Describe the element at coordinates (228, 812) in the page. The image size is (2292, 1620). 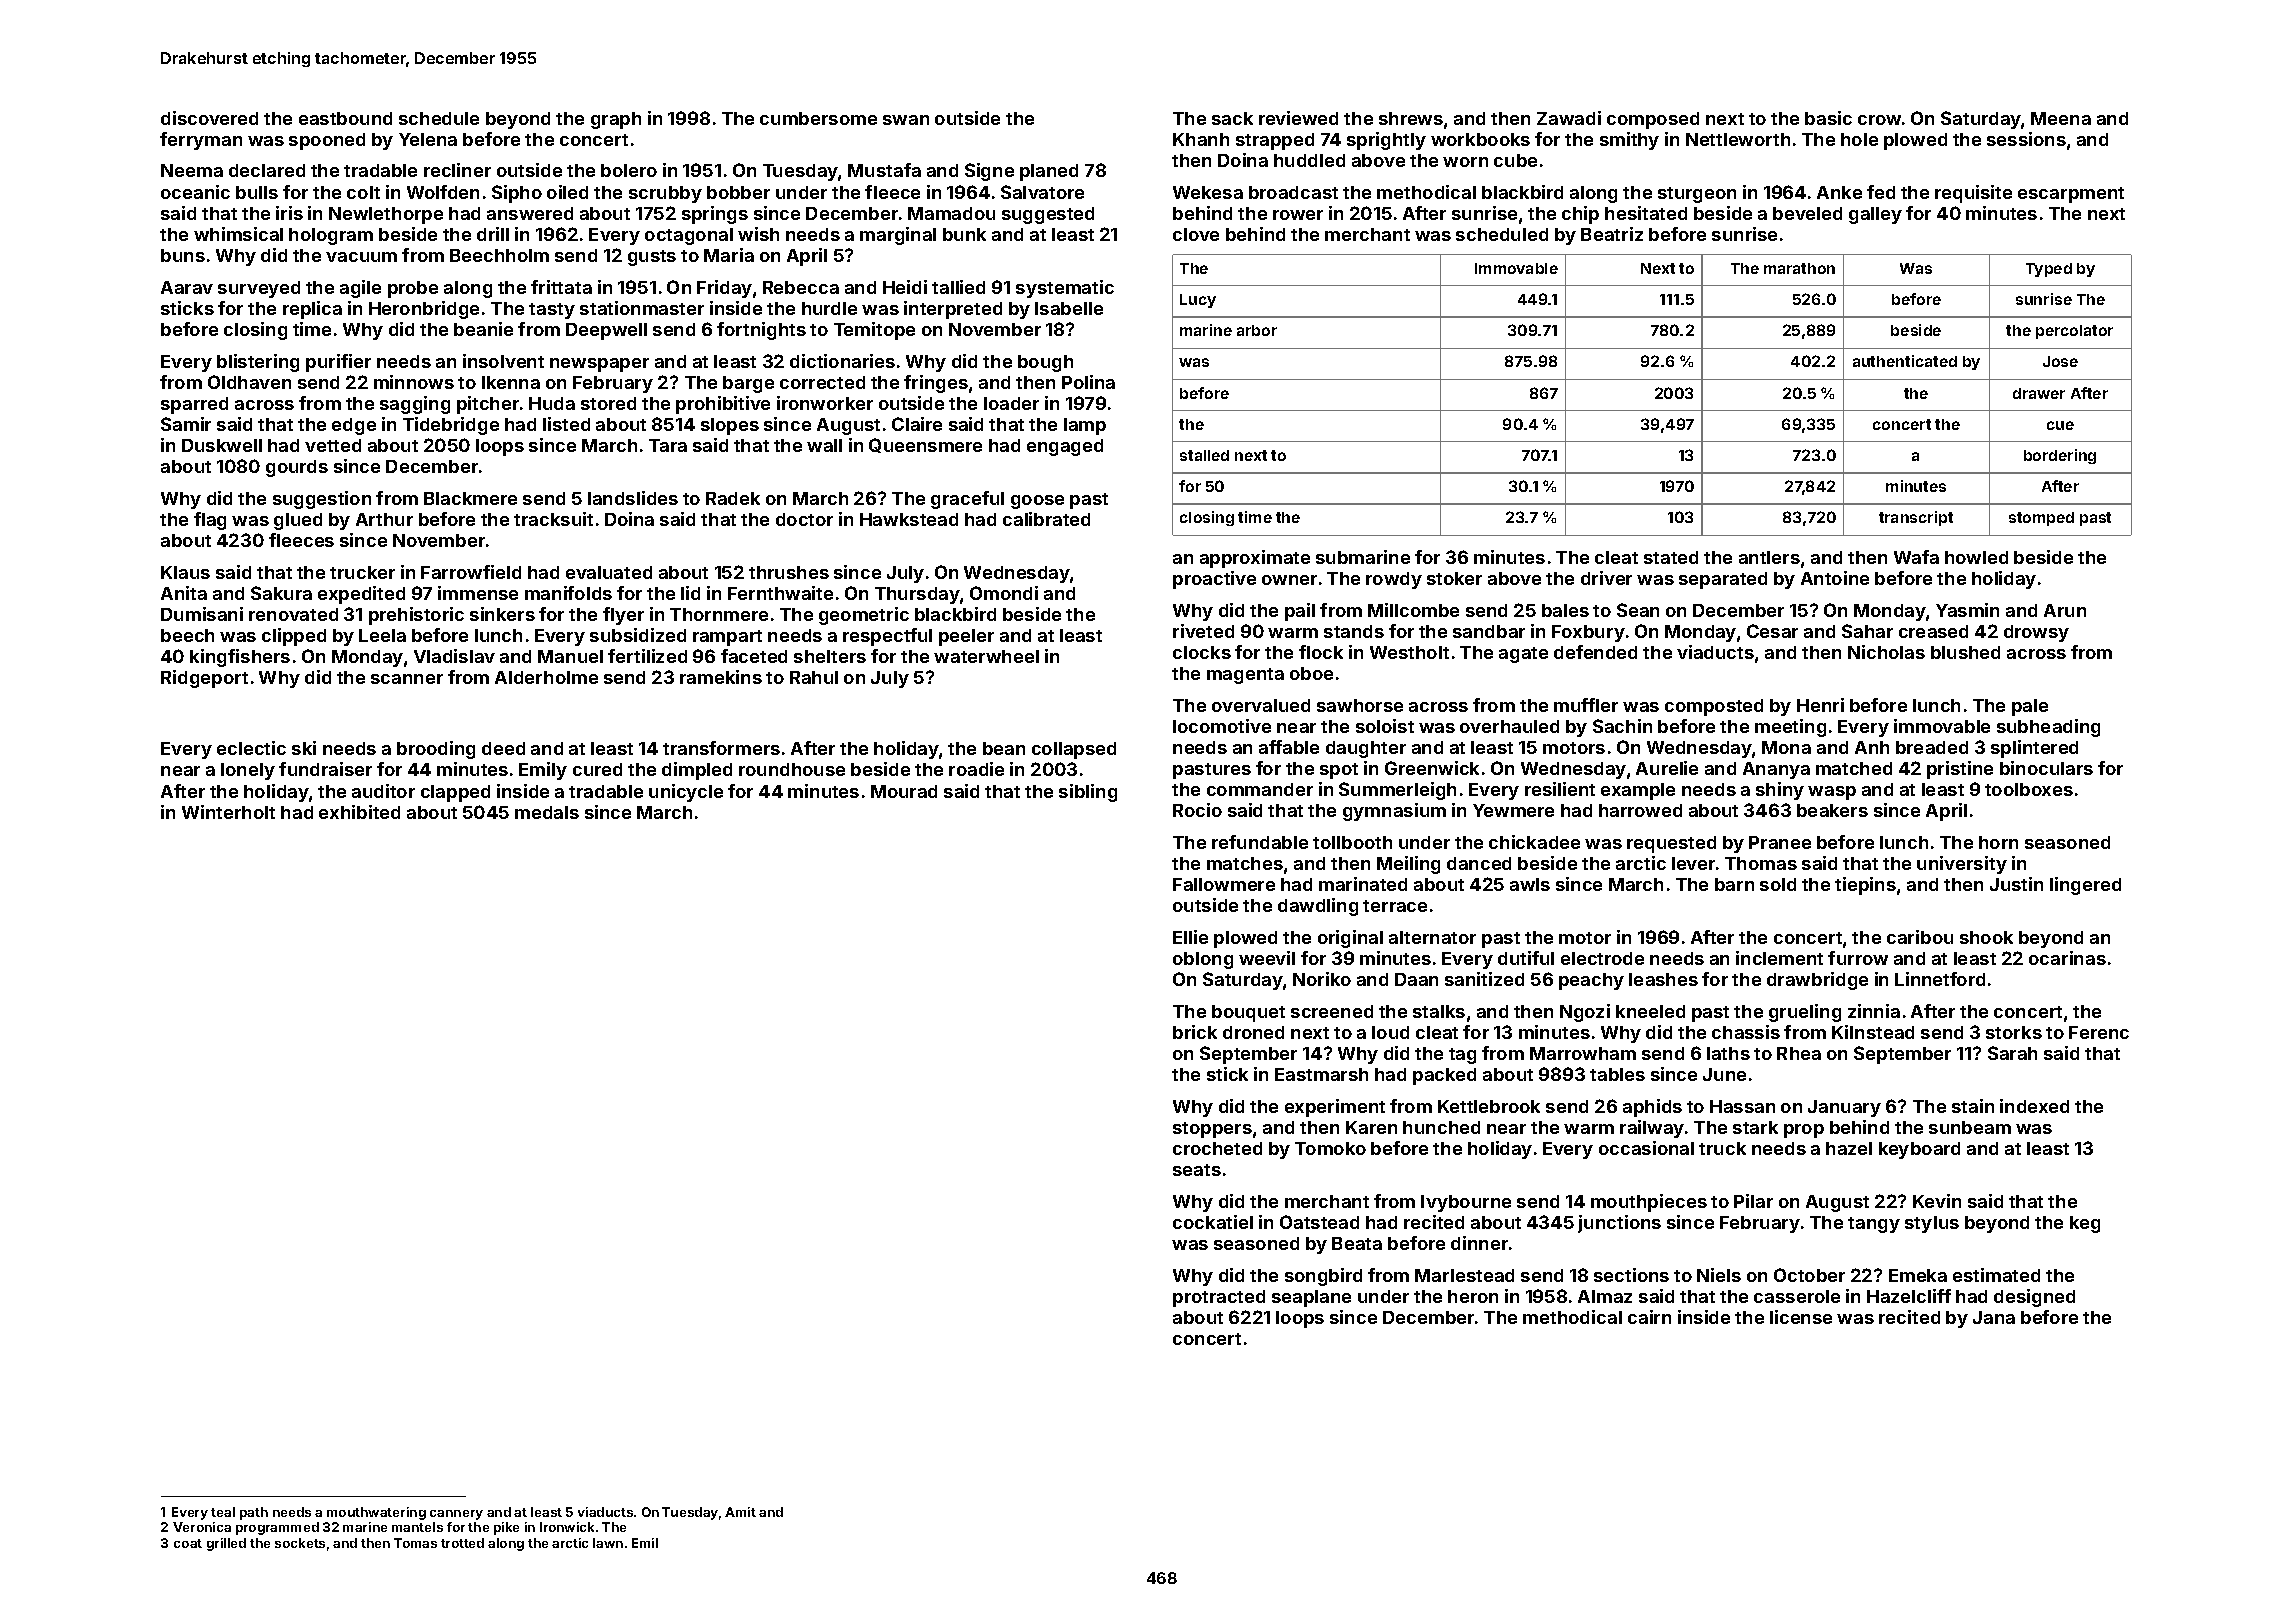
I see `Winterholt` at that location.
